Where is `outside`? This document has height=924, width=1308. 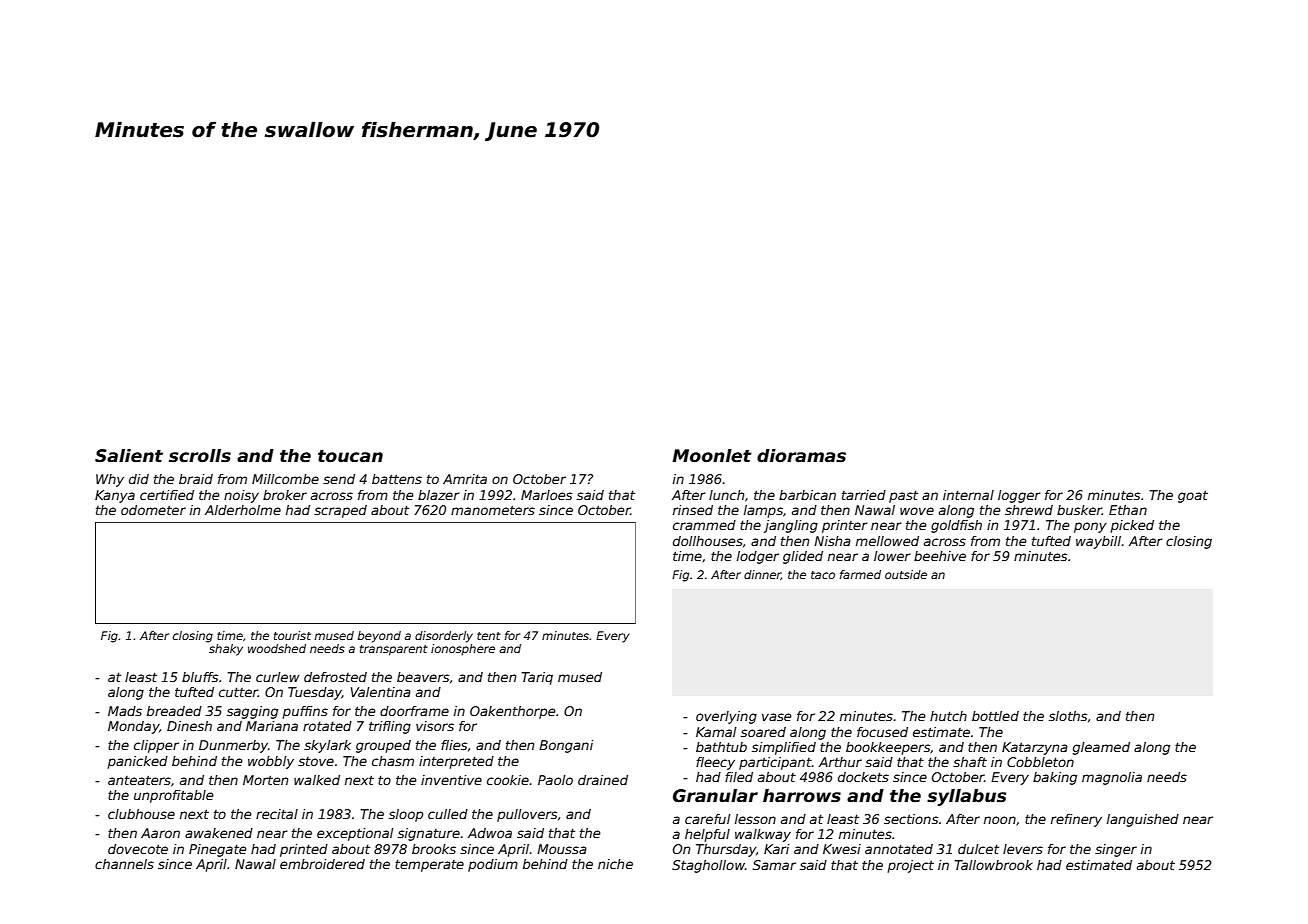
outside is located at coordinates (906, 574).
